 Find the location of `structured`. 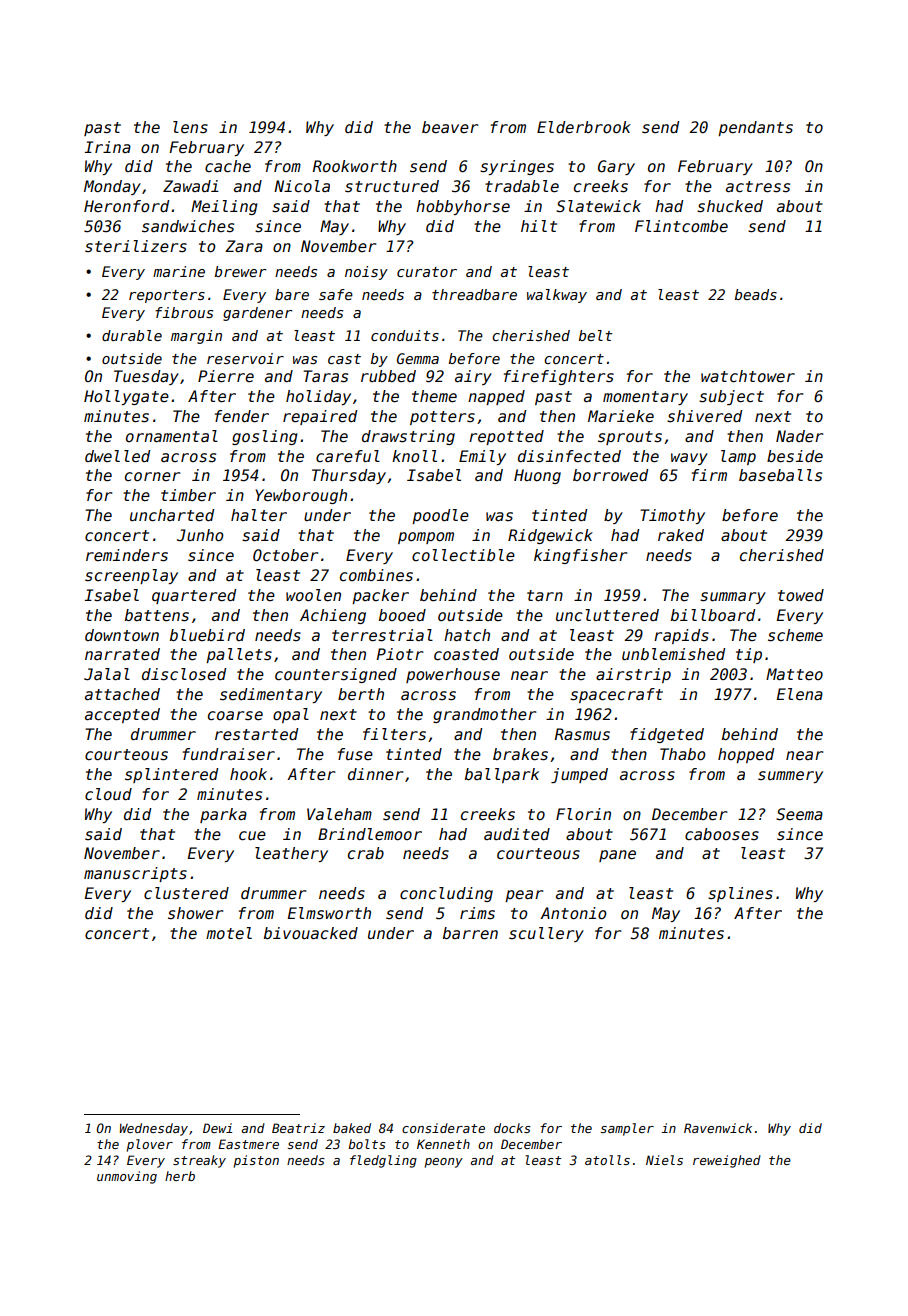

structured is located at coordinates (392, 186).
